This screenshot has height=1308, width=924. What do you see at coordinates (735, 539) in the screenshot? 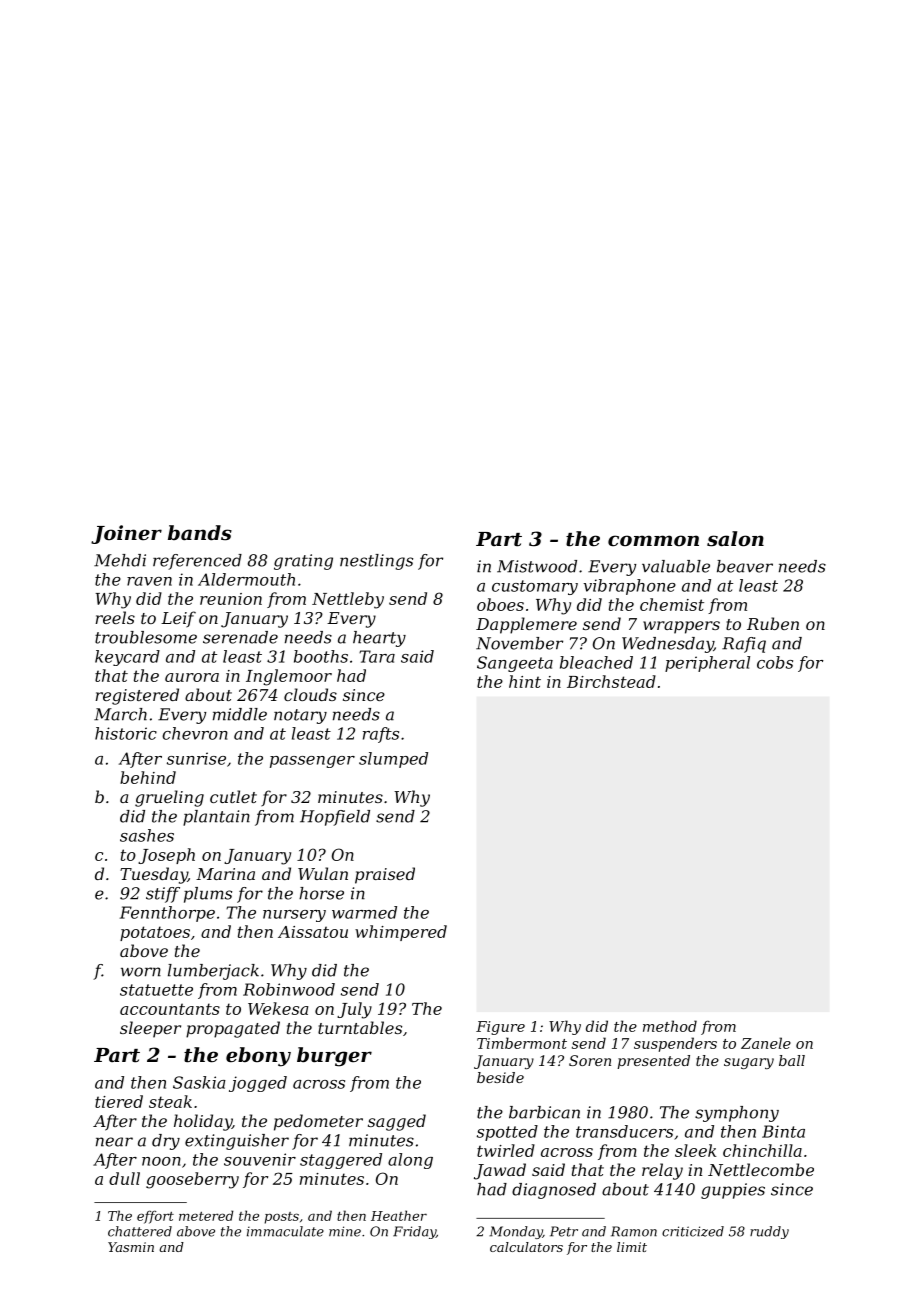
I see `salon` at bounding box center [735, 539].
